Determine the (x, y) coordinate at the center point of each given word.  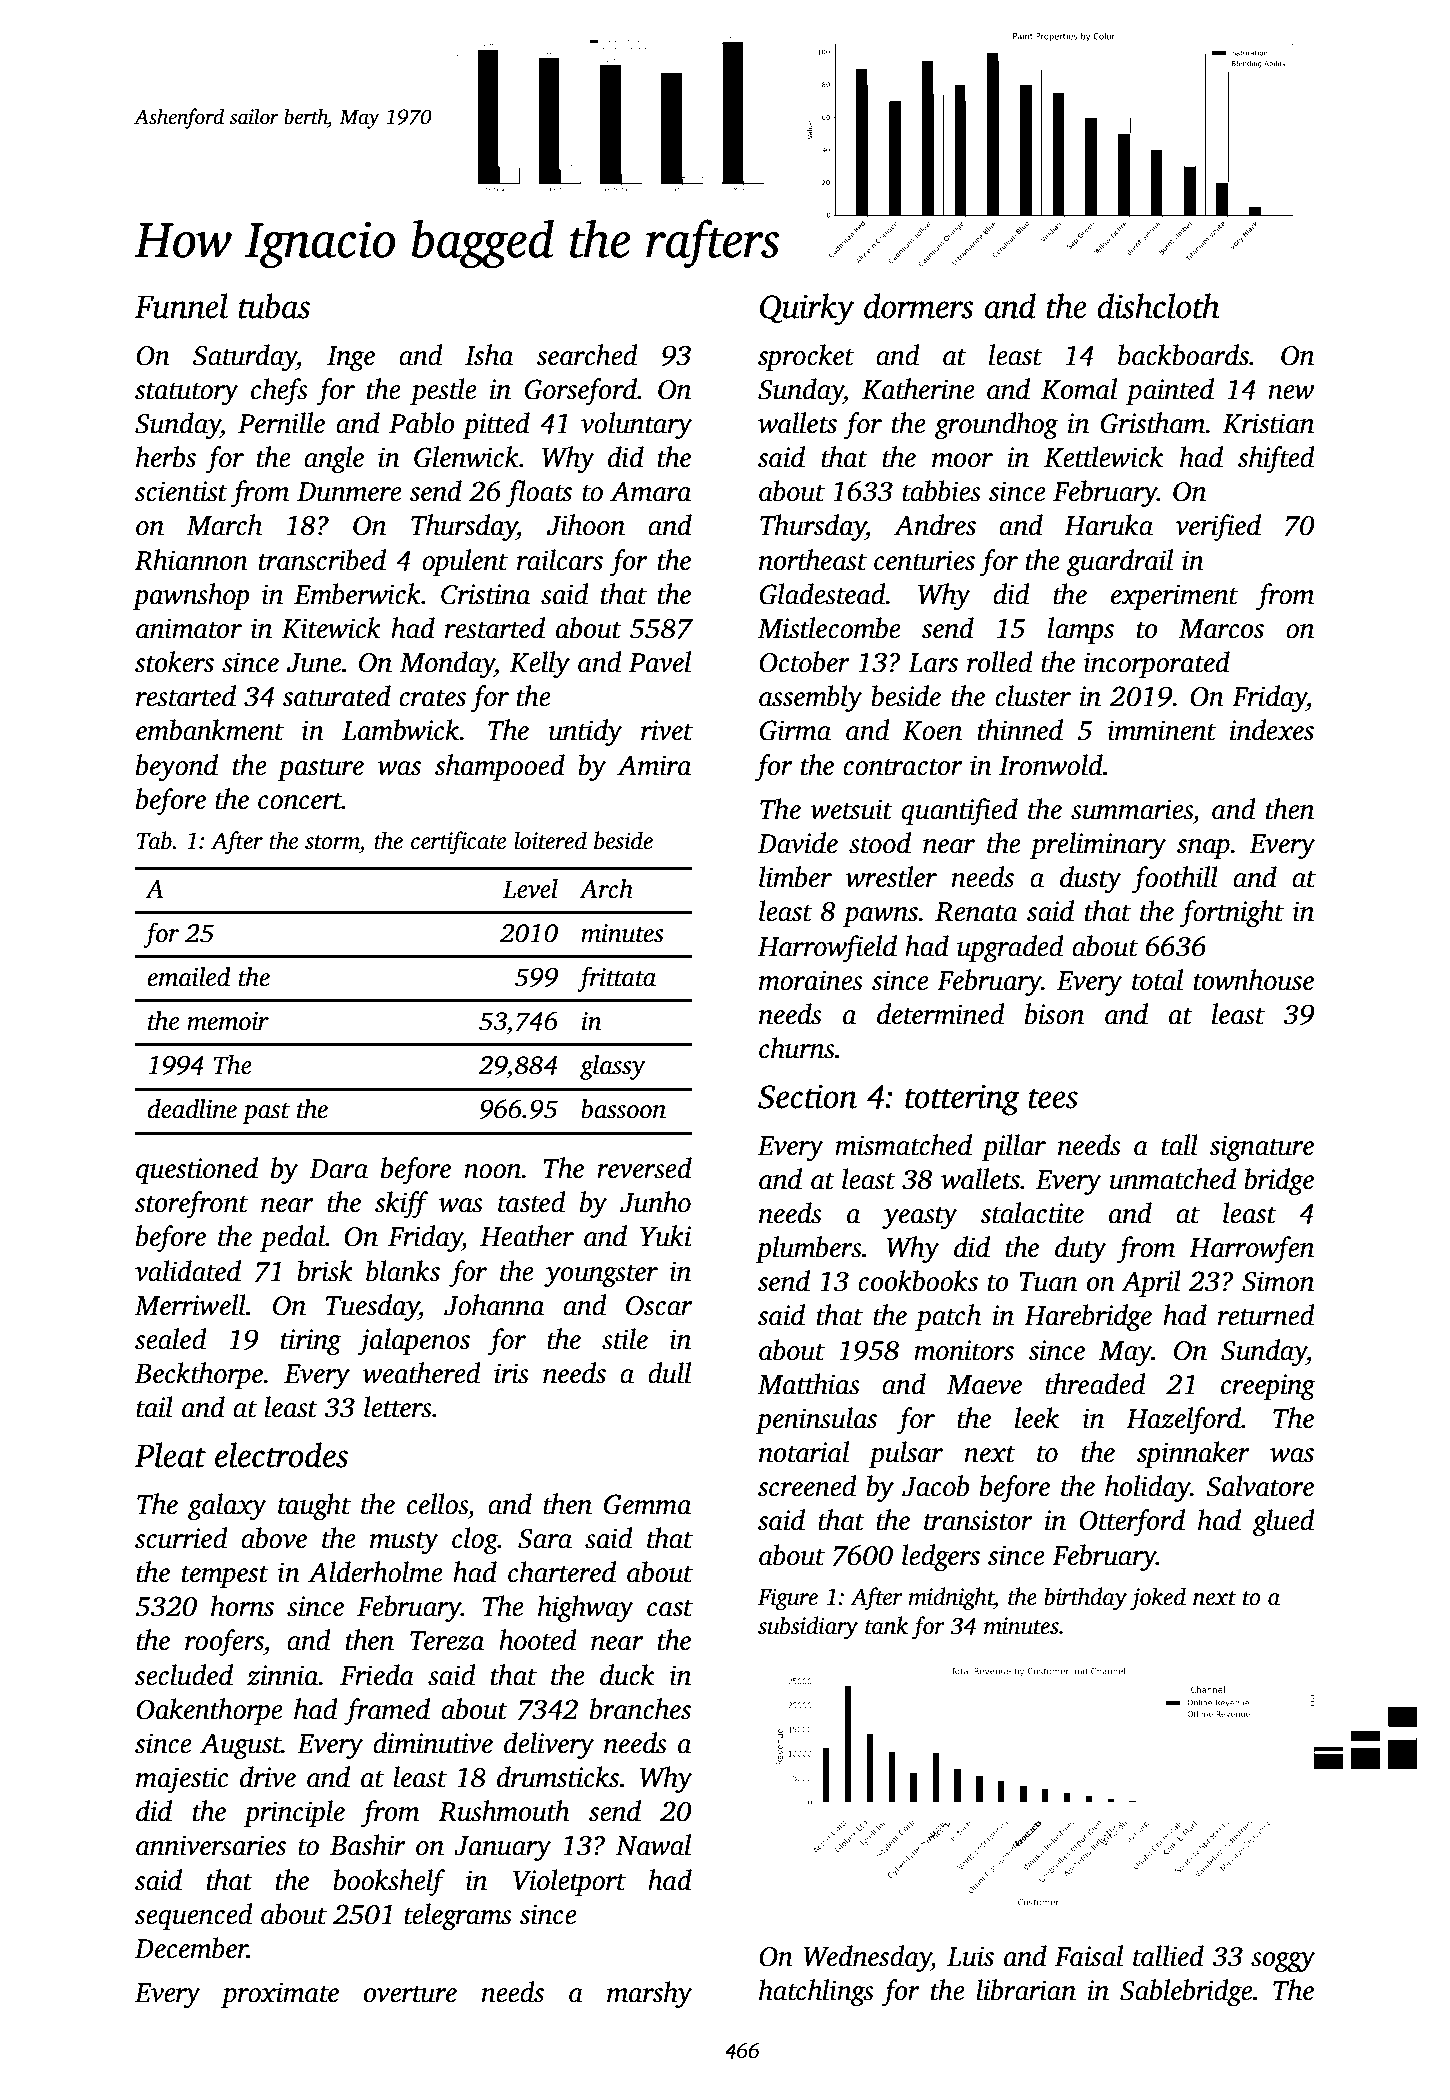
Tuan (1048, 1282)
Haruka (1108, 525)
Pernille (281, 423)
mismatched (903, 1145)
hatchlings (816, 1993)
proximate (280, 1995)
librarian (1026, 1990)
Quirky (807, 309)
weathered (421, 1373)
